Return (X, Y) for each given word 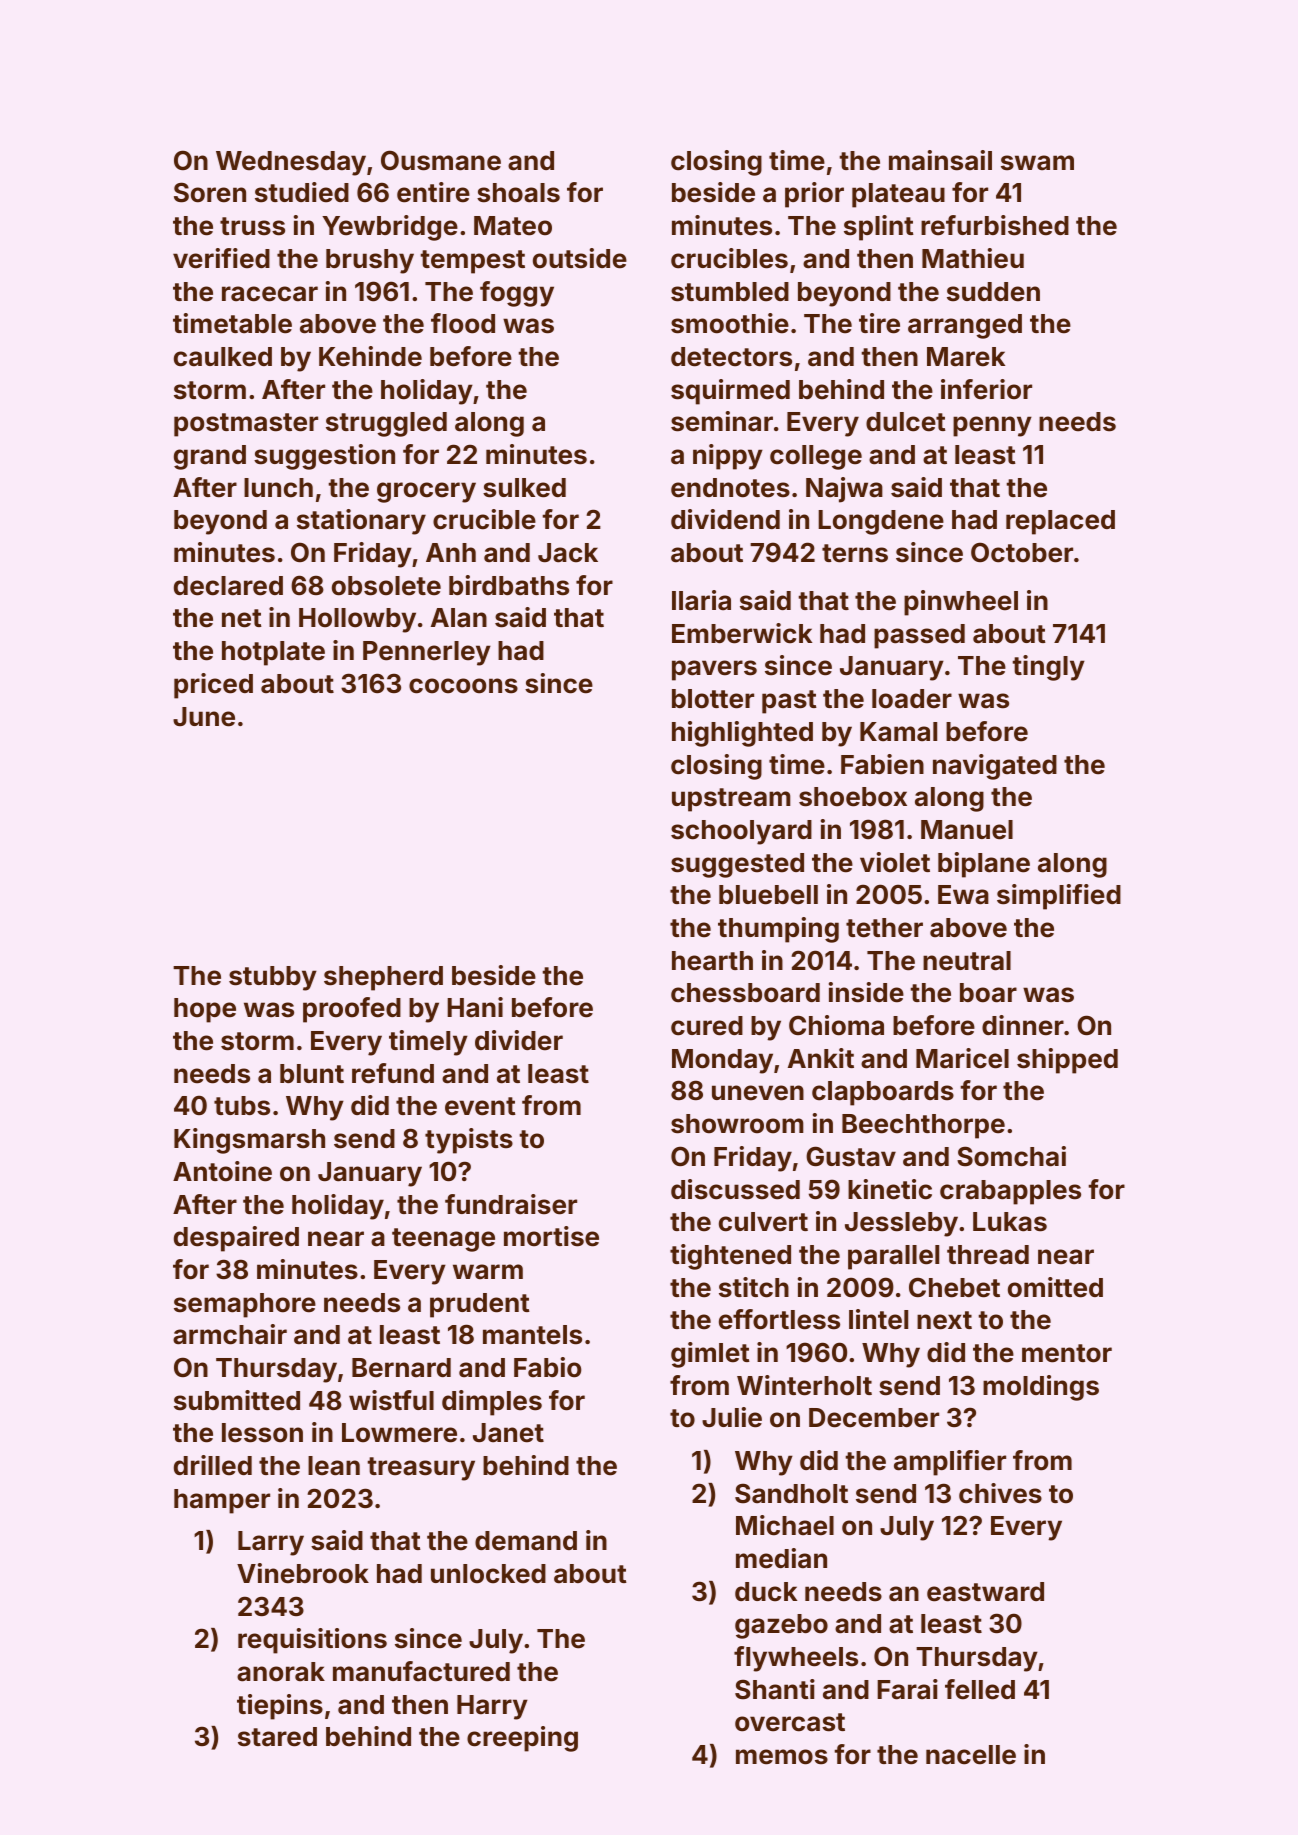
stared (277, 1737)
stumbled (730, 292)
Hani (475, 1007)
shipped (1067, 1061)
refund (393, 1073)
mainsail (940, 160)
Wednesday (291, 163)
